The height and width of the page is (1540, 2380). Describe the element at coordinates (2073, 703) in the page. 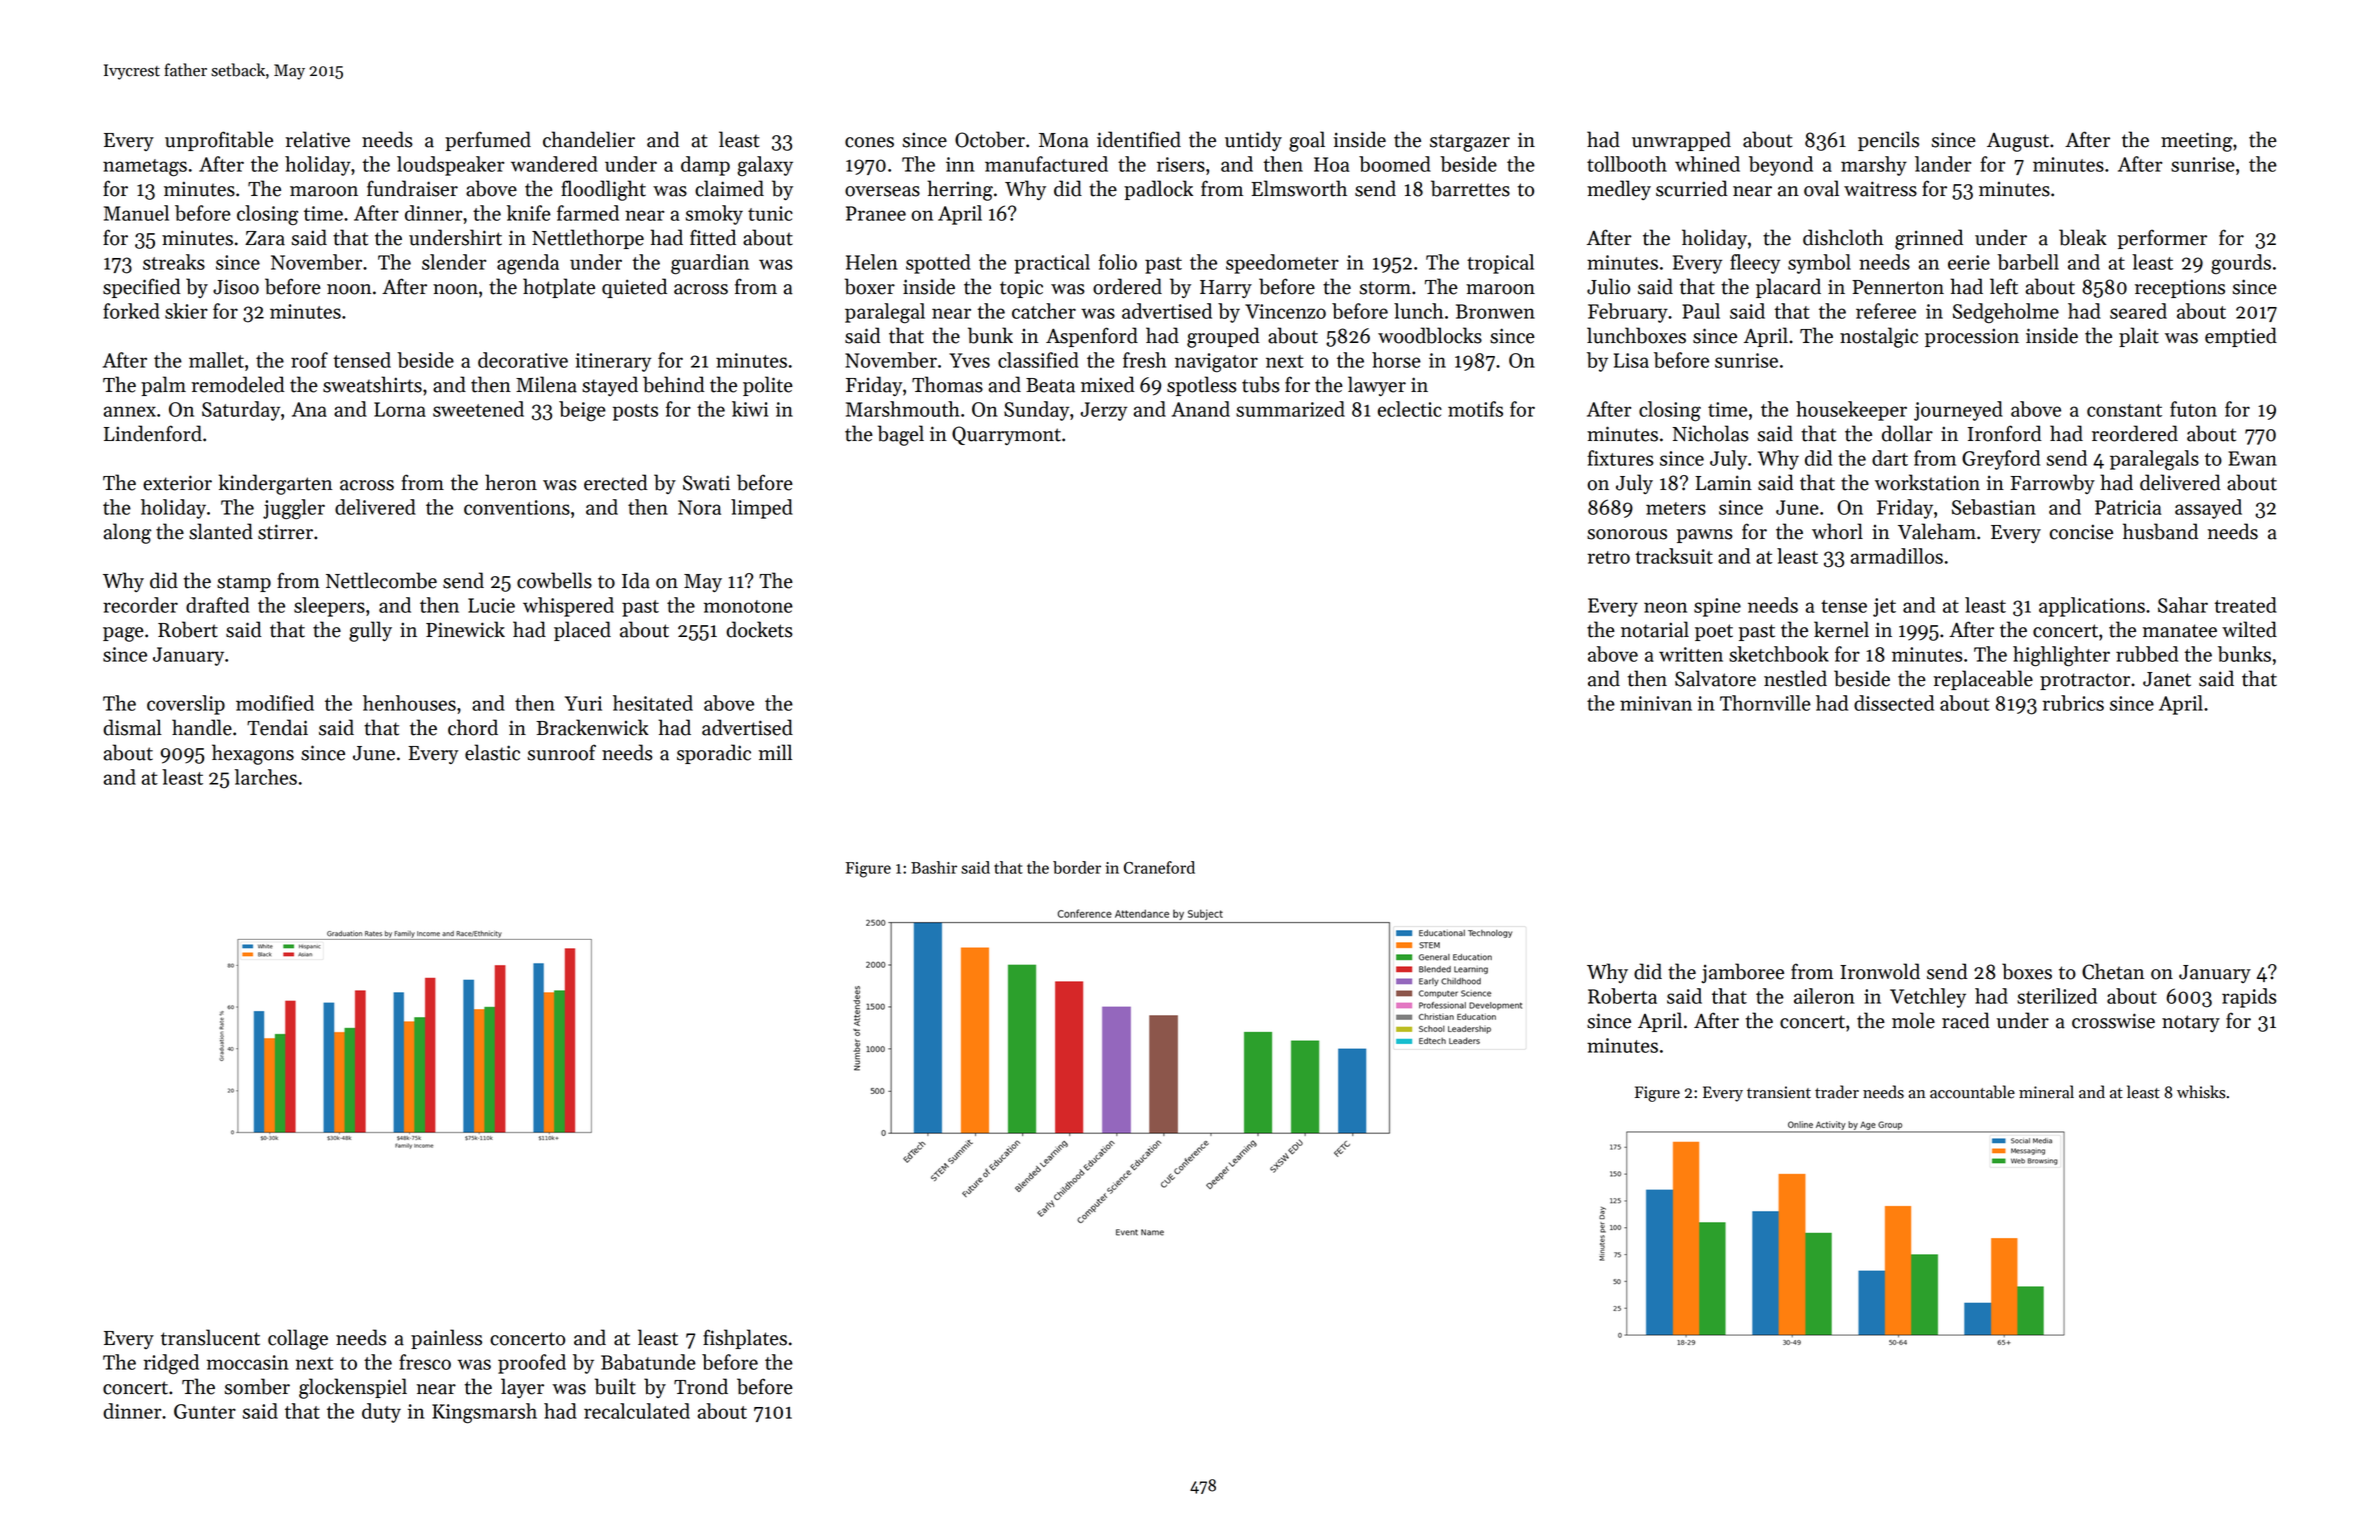

I see `rubrics` at that location.
